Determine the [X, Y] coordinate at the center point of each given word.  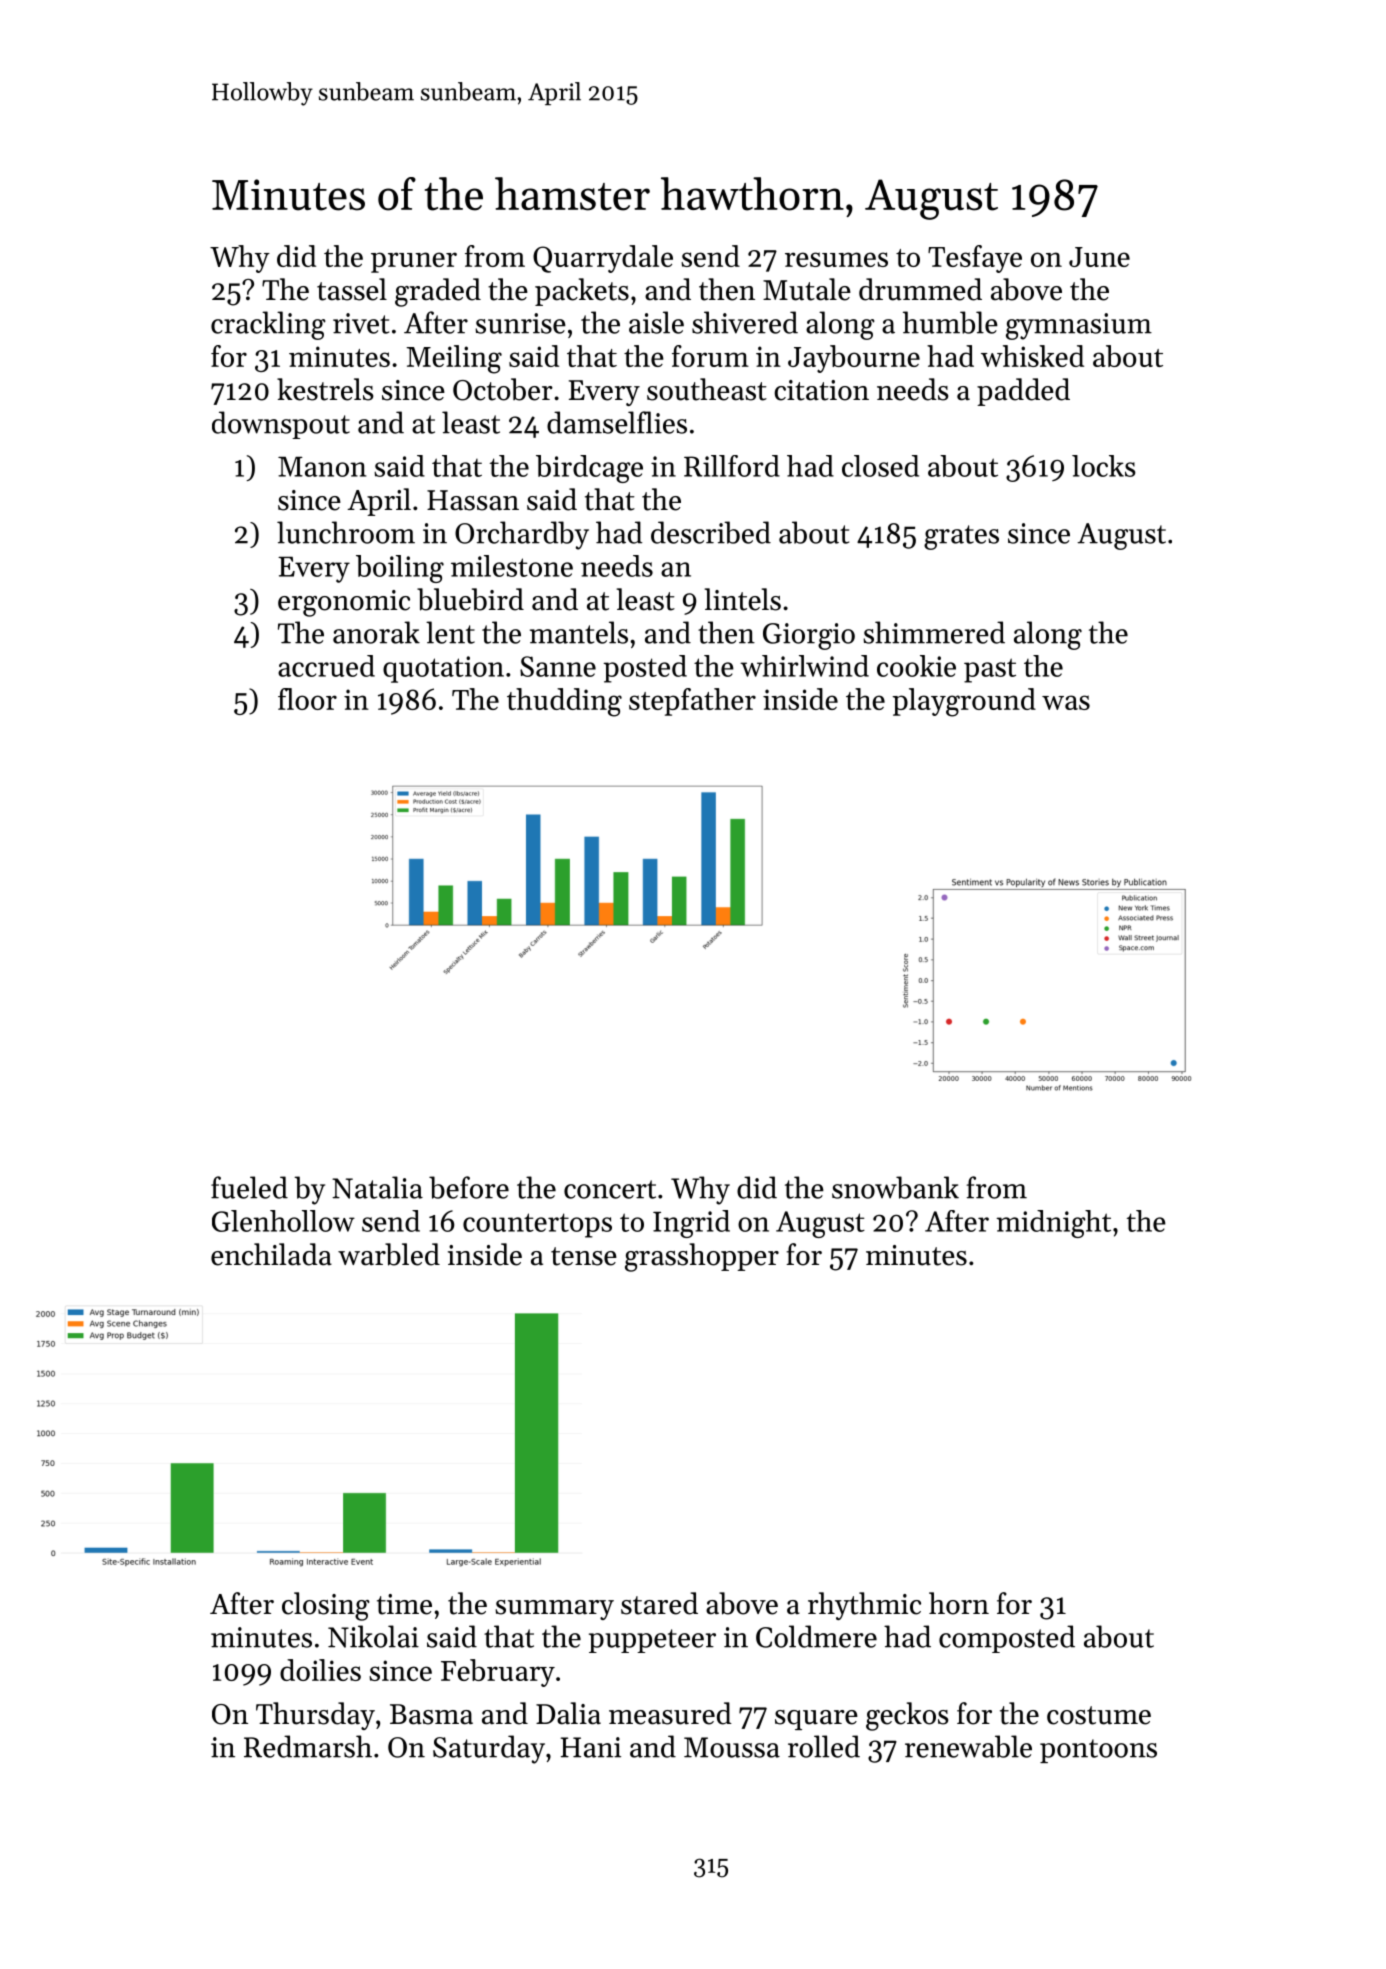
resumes [836, 259]
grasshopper [702, 1257]
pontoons [1098, 1751]
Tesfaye [975, 259]
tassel [352, 289]
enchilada [271, 1254]
